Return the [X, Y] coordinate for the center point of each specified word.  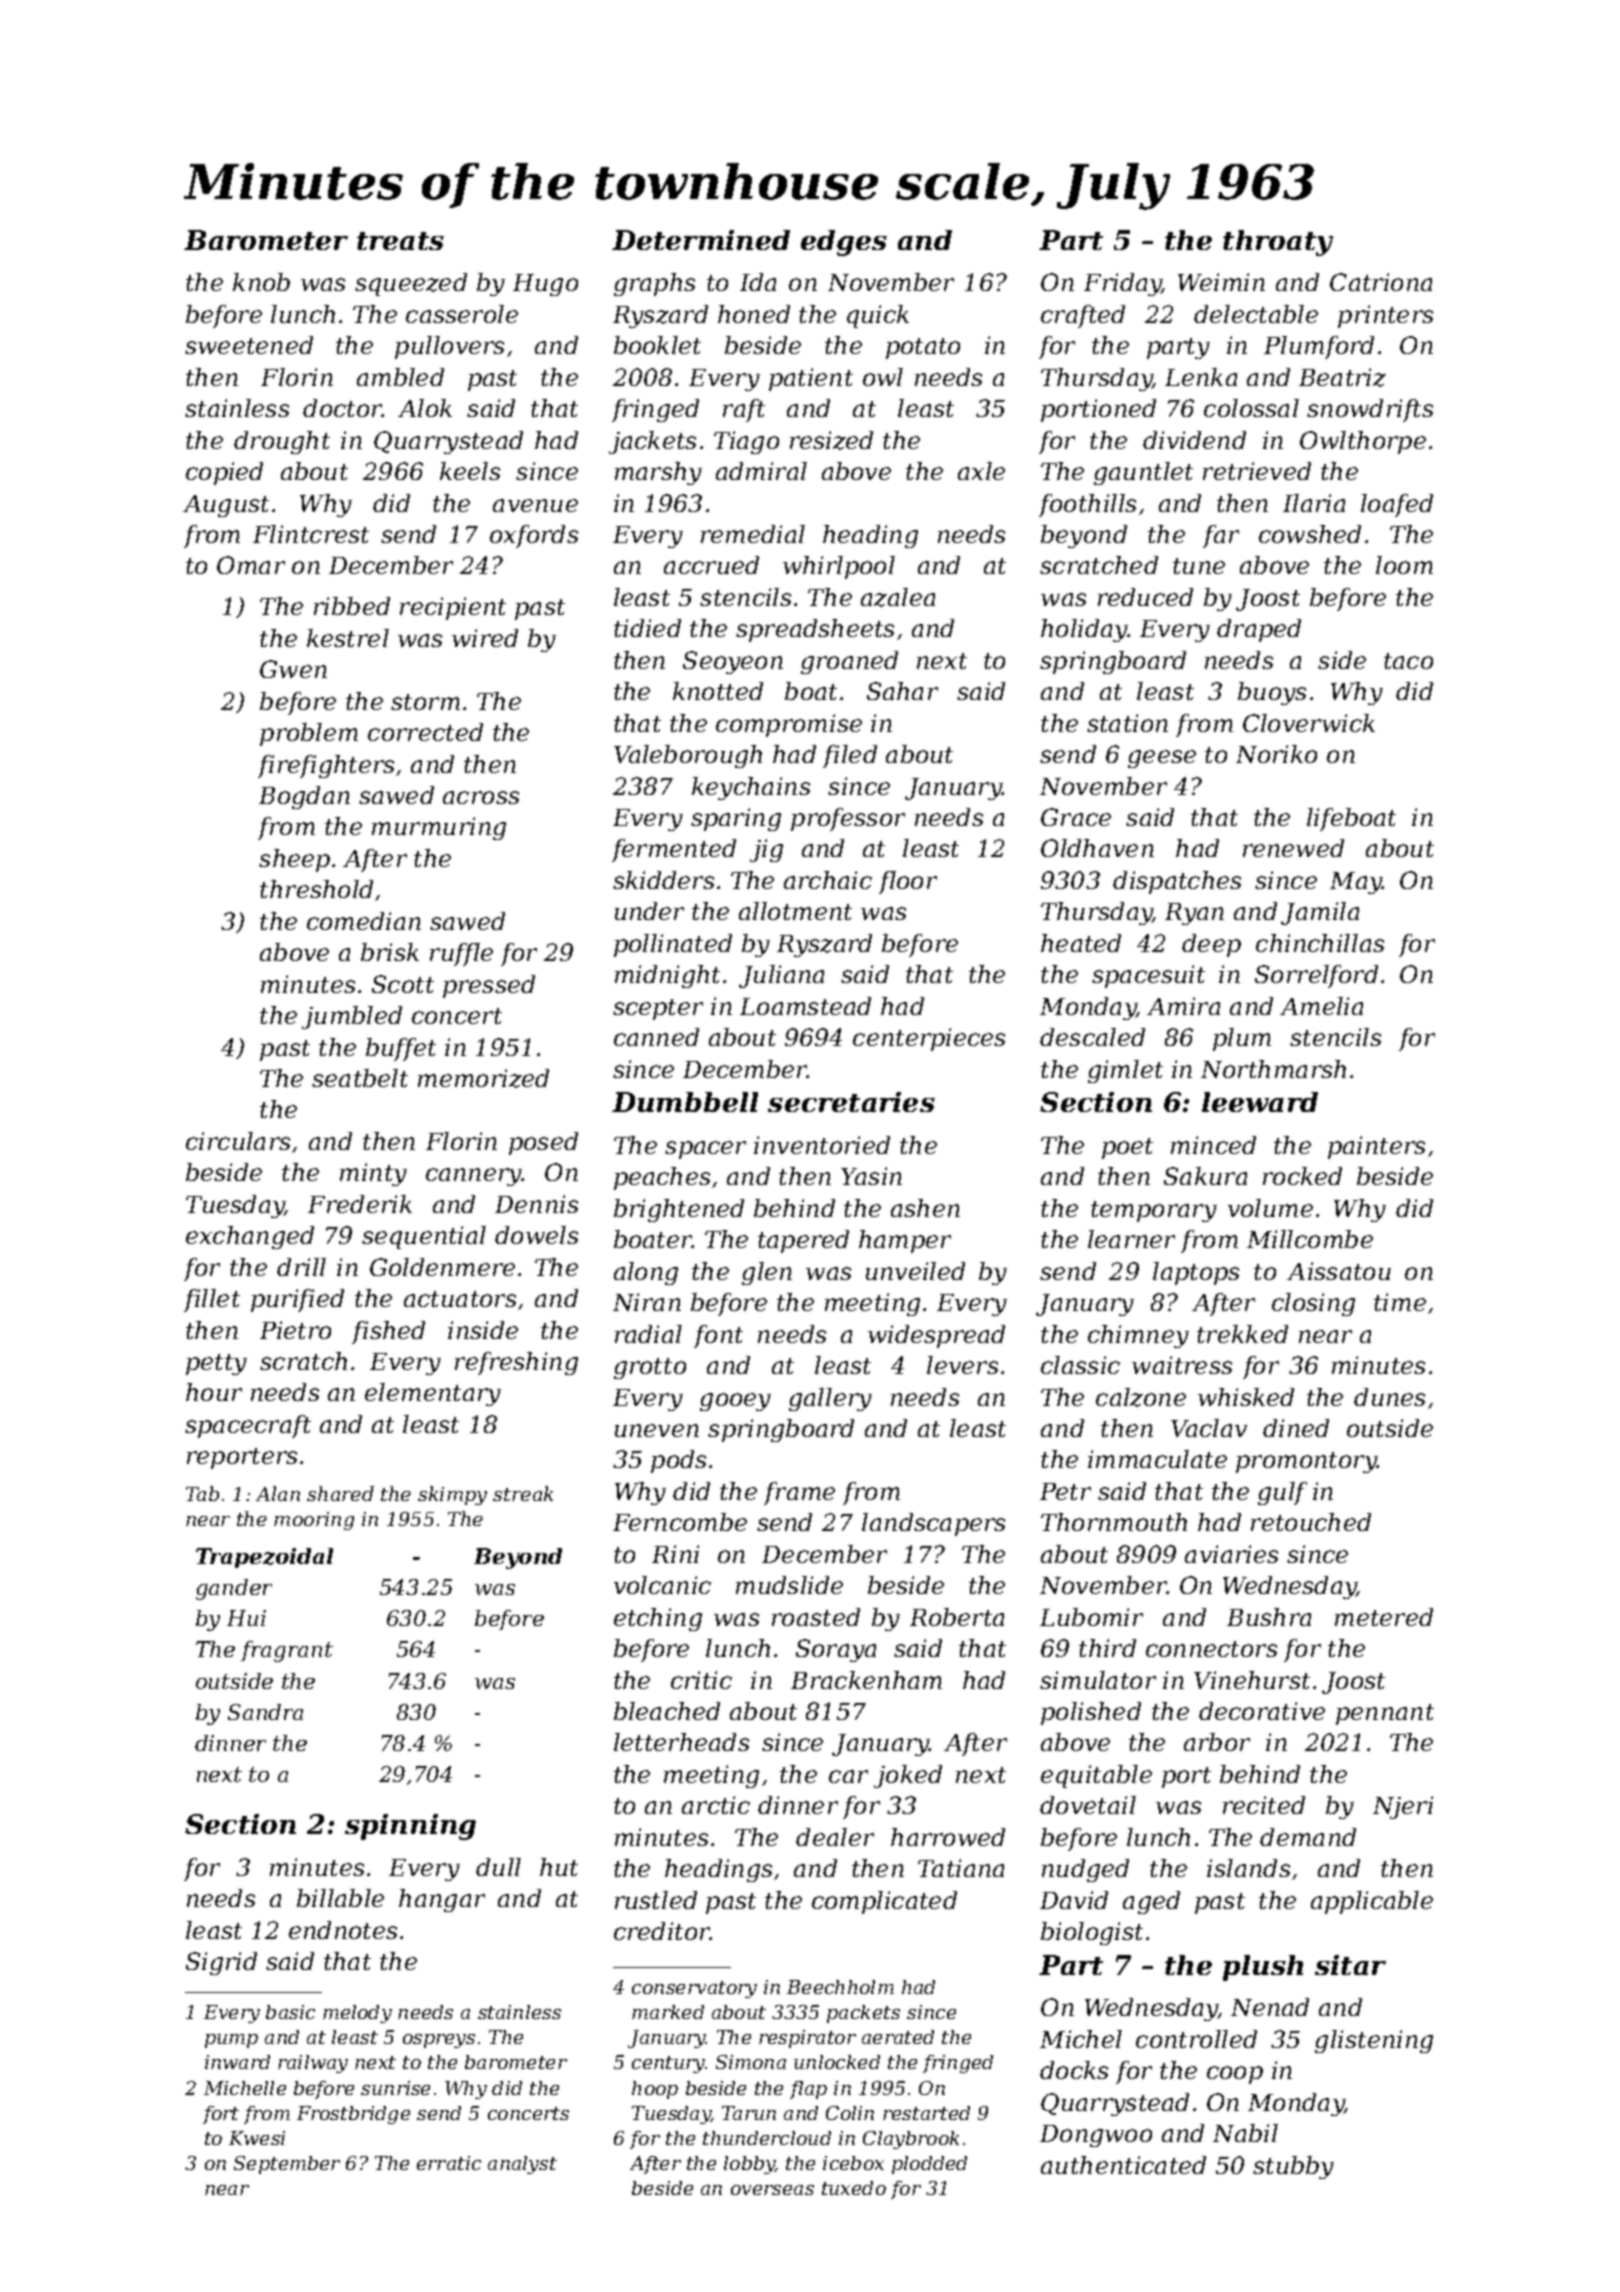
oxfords [534, 536]
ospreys [439, 2041]
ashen [925, 1208]
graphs [654, 284]
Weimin [1221, 282]
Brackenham [866, 1680]
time [1400, 1302]
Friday [1123, 284]
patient [811, 379]
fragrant [287, 1651]
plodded [929, 2165]
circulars [238, 1141]
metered [1384, 1617]
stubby [1293, 2167]
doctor [343, 408]
